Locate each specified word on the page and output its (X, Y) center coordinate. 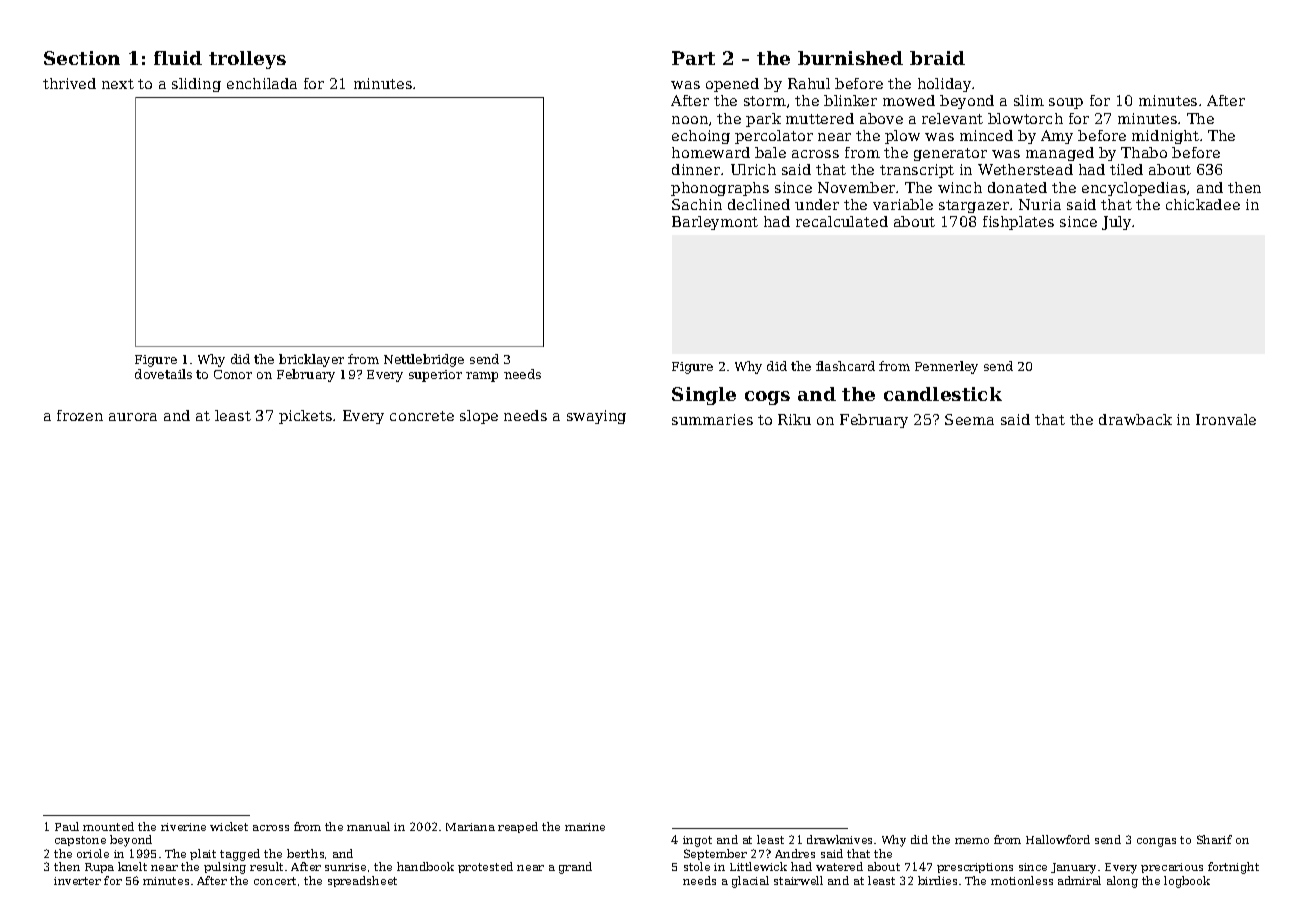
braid (937, 58)
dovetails (163, 374)
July (1116, 223)
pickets (305, 417)
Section (82, 58)
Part (693, 58)
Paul (67, 826)
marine (585, 827)
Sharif (1214, 839)
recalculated (842, 221)
